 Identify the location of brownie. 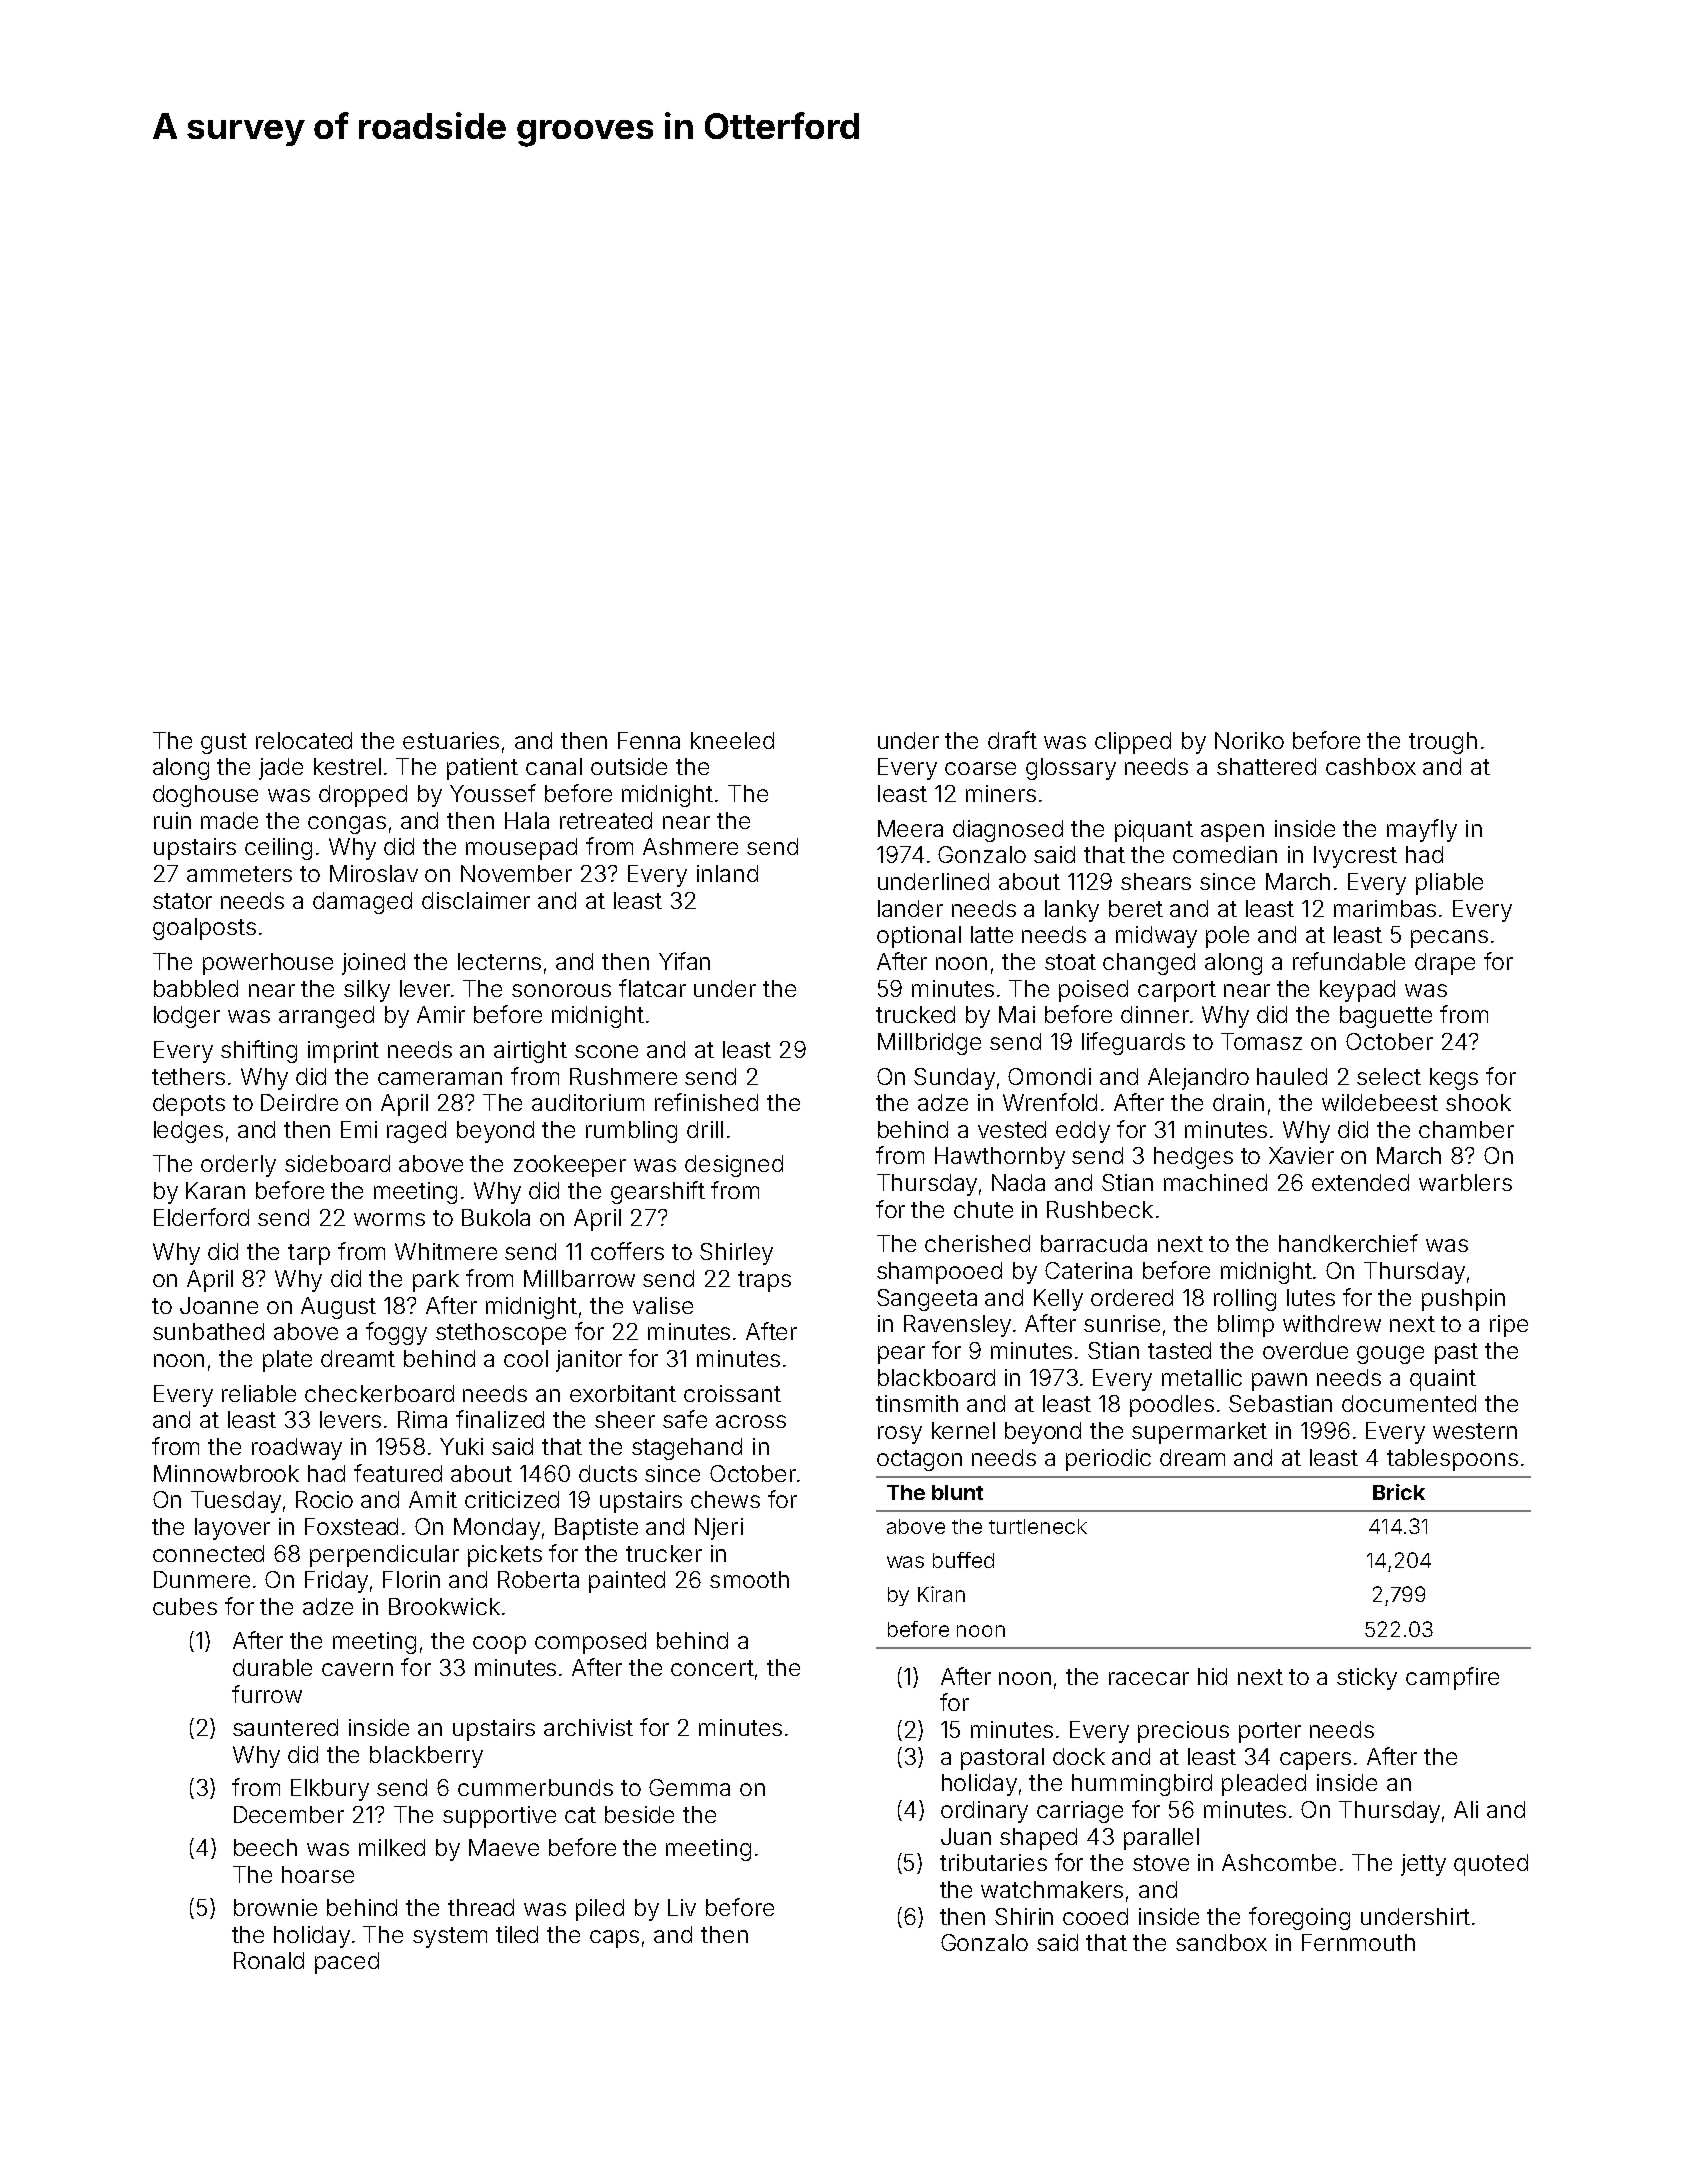
(275, 1907).
